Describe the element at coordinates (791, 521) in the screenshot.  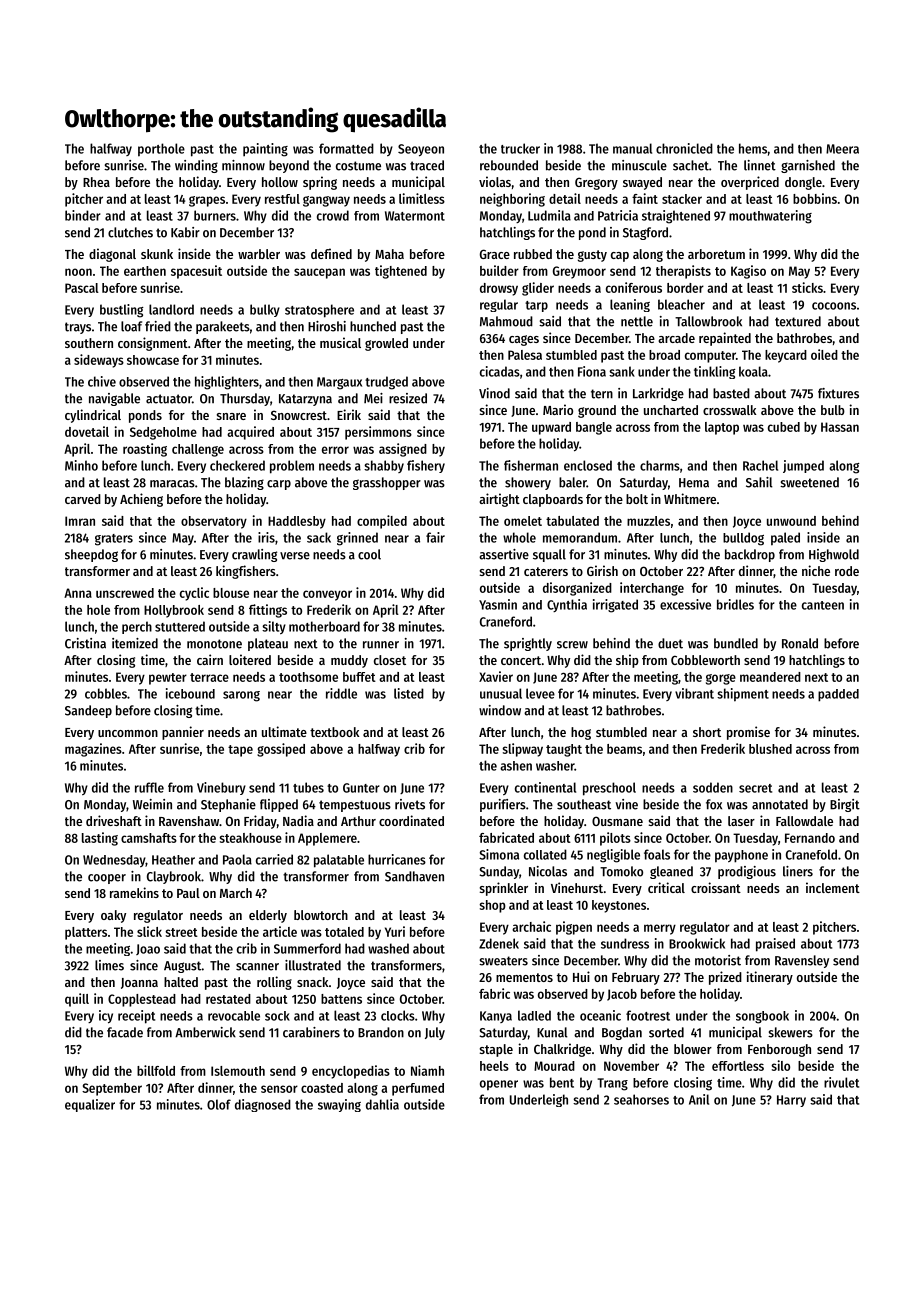
I see `unwound` at that location.
